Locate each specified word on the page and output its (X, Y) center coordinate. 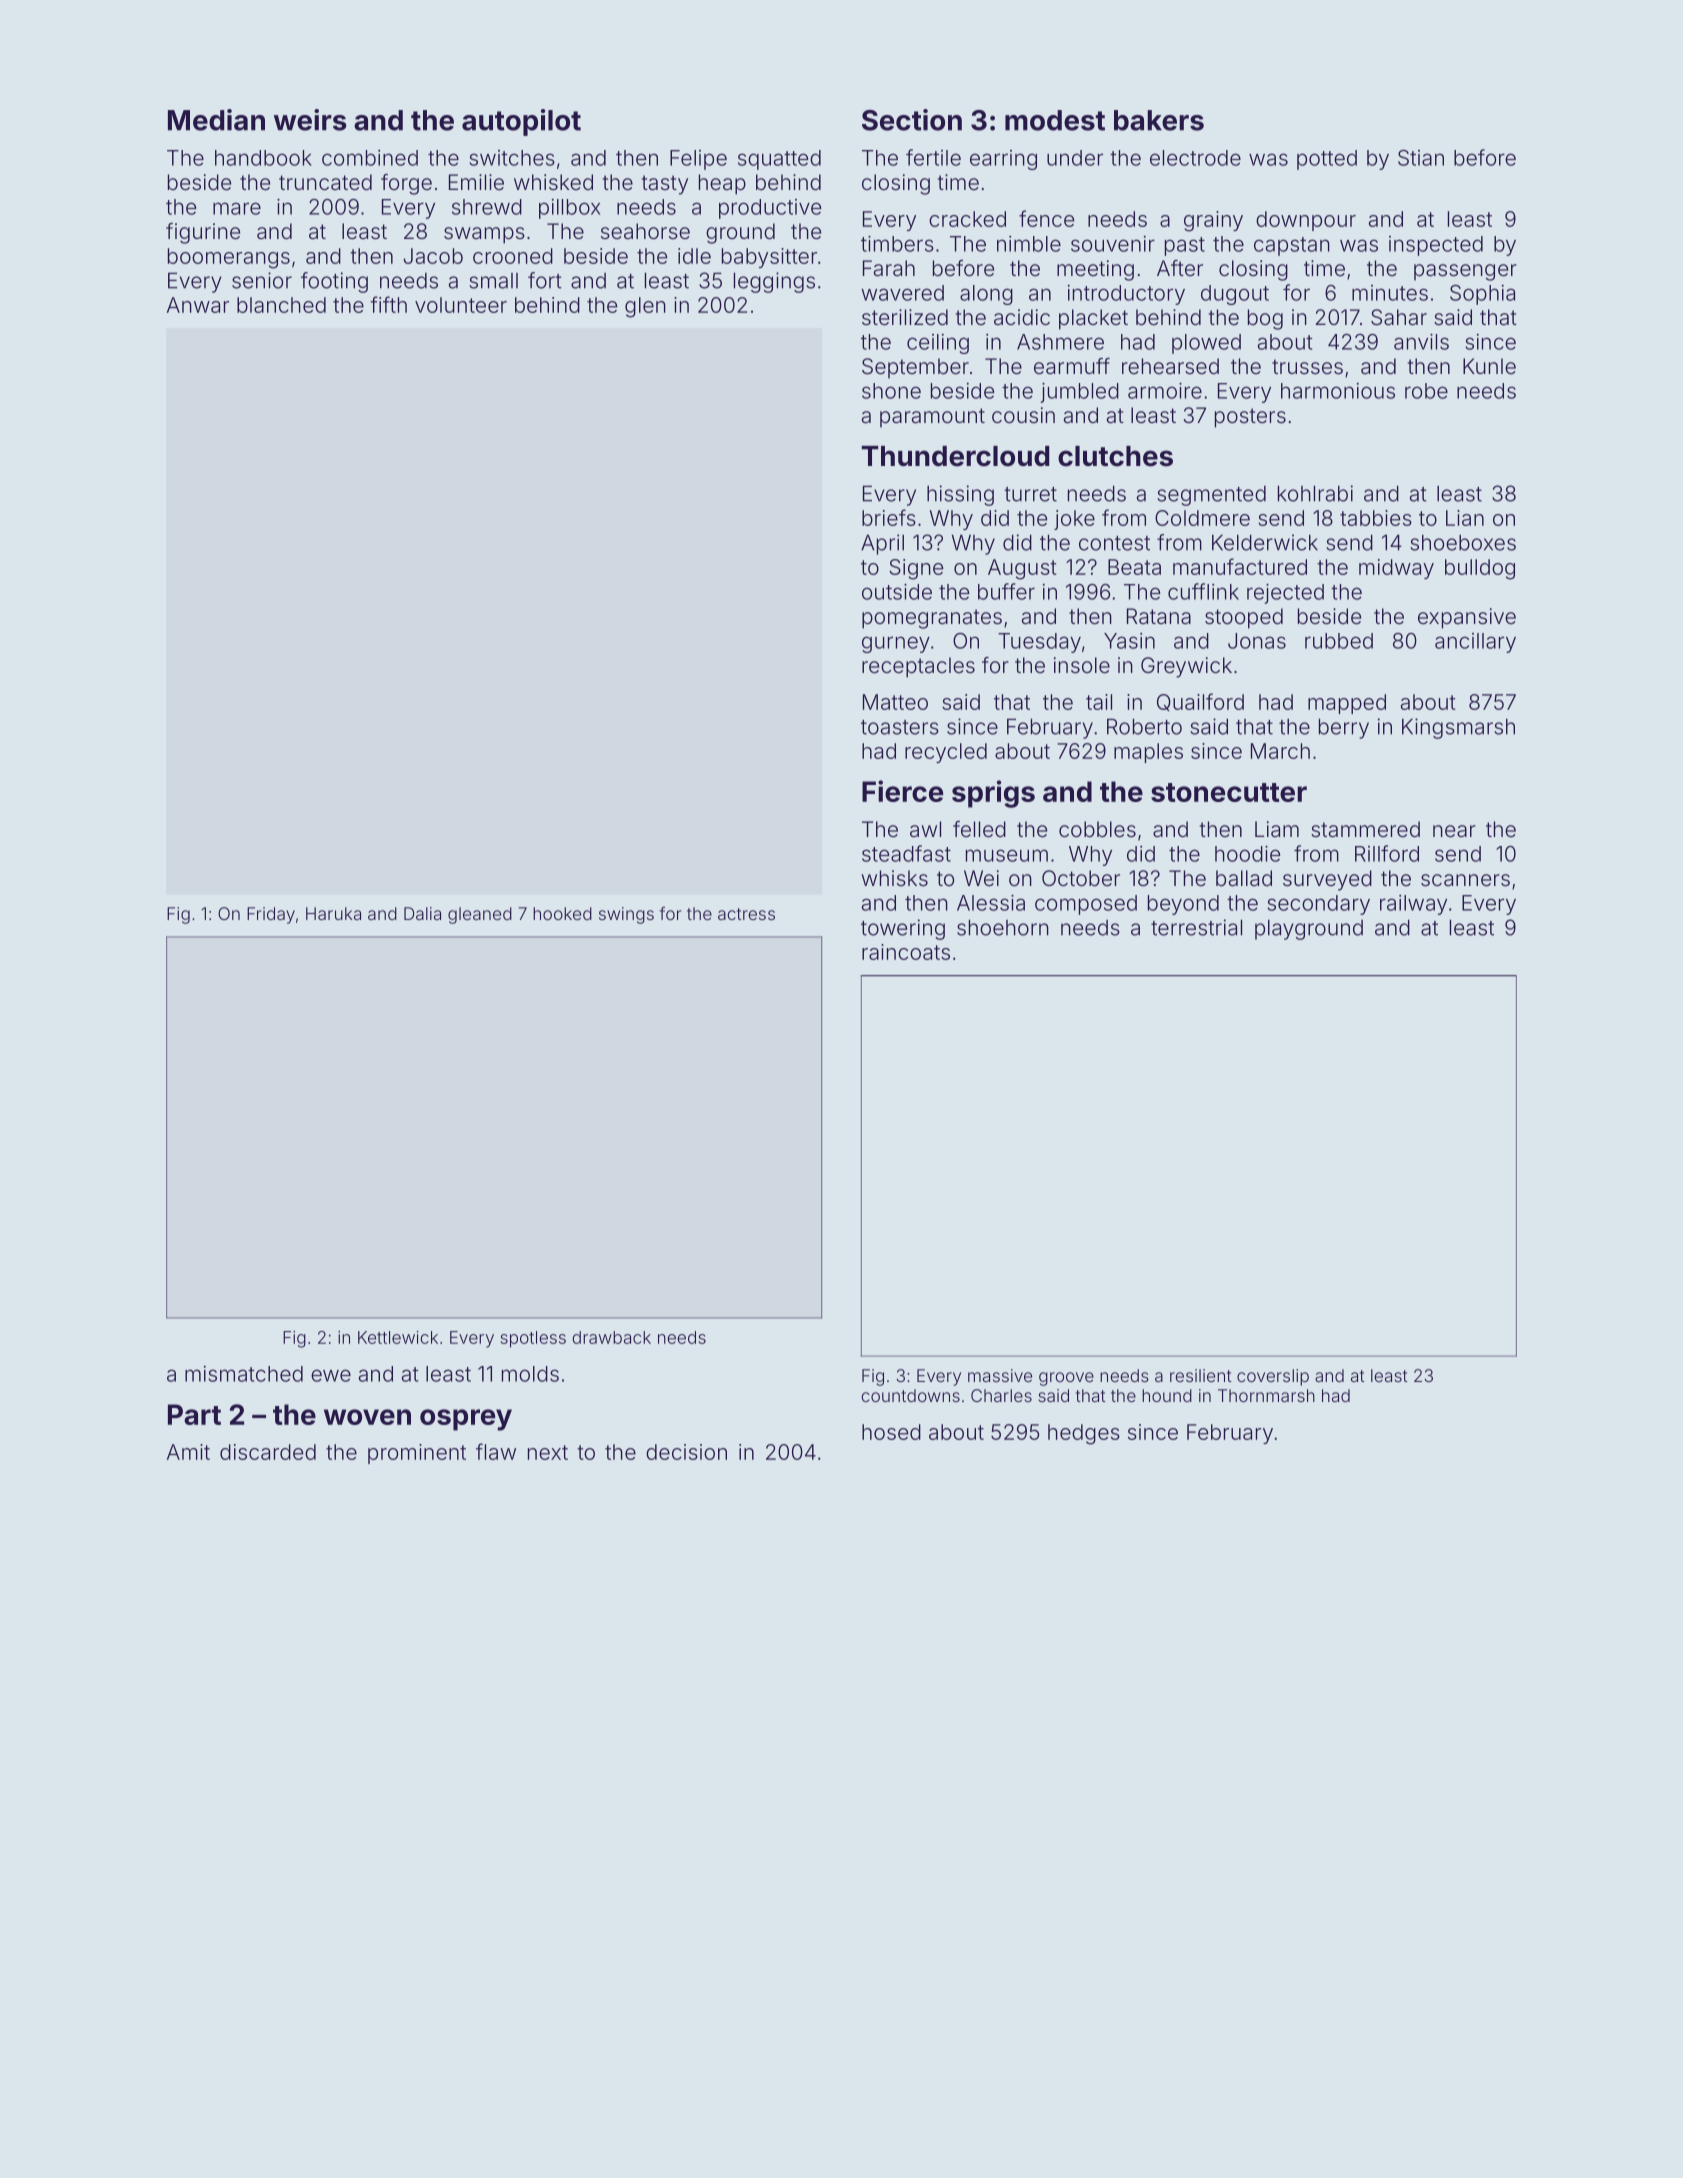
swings (626, 915)
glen (645, 307)
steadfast (906, 853)
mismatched (244, 1374)
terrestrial (1196, 927)
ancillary (1475, 643)
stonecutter (1229, 792)
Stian (1421, 158)
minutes (1390, 293)
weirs (310, 120)
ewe (331, 1375)
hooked (562, 913)
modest (1055, 120)
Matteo (895, 702)
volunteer (461, 305)
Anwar (198, 305)
